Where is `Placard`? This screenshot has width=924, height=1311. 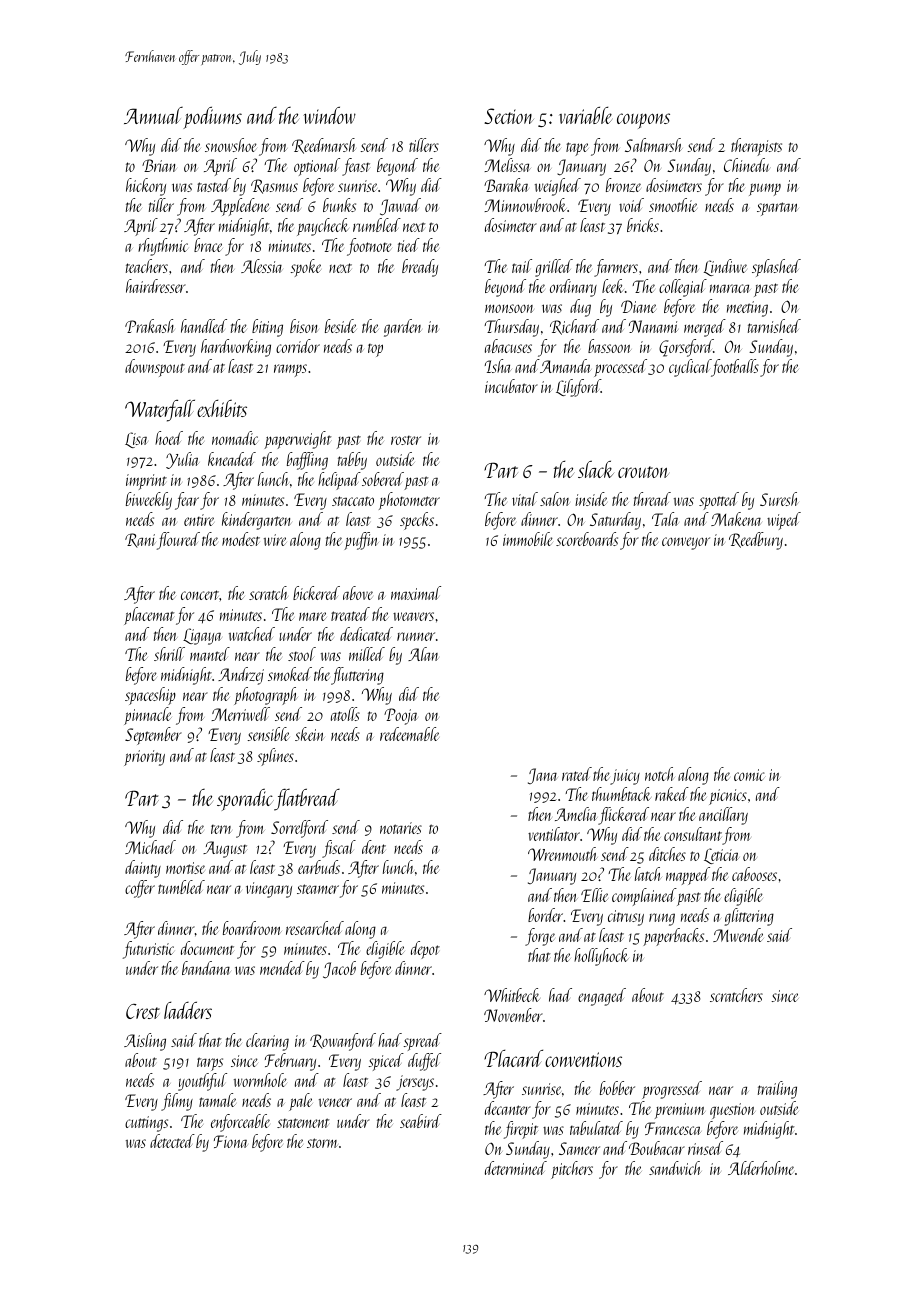 Placard is located at coordinates (513, 1058).
